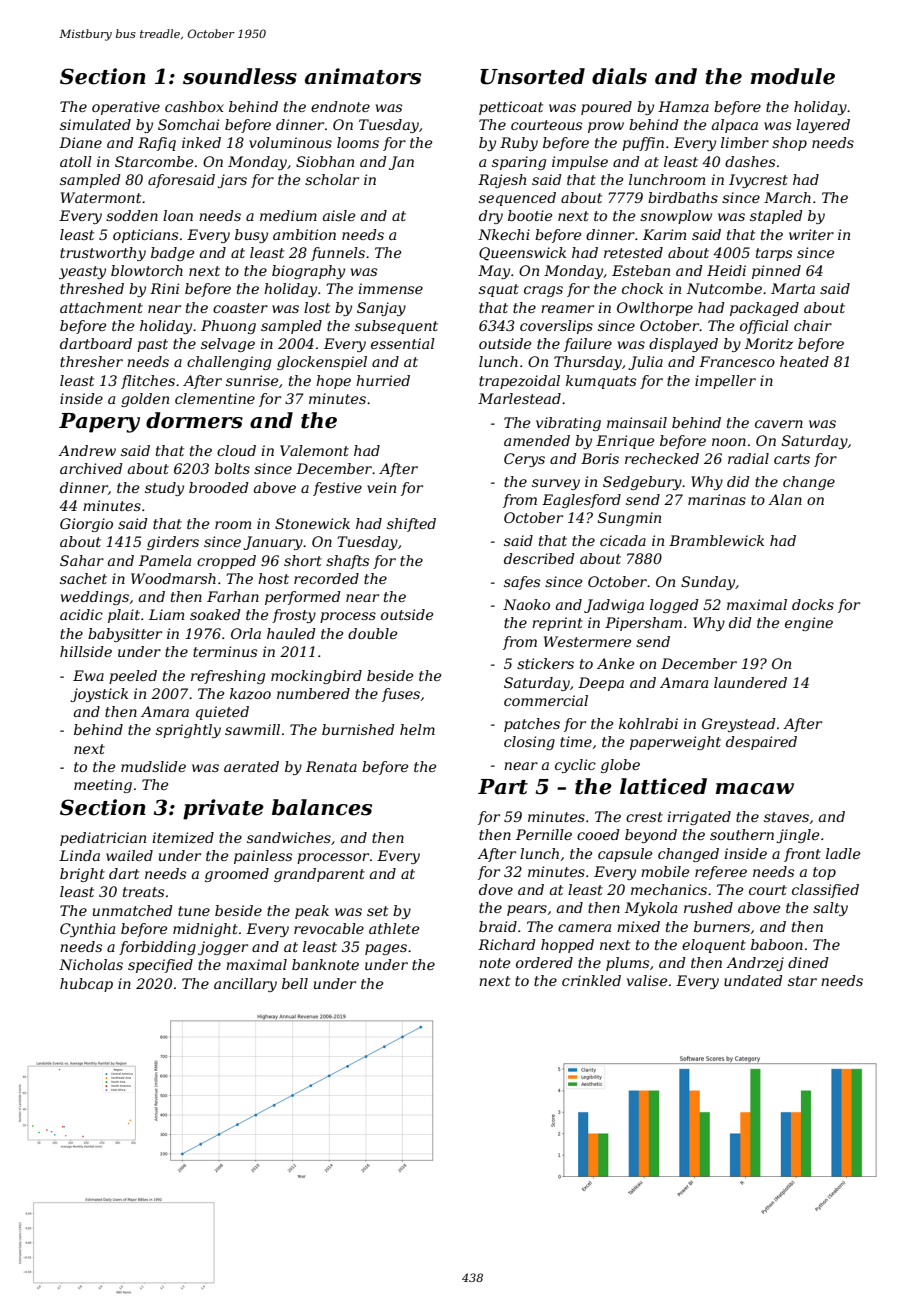 The image size is (924, 1314). Describe the element at coordinates (726, 270) in the page. I see `Heidi` at that location.
